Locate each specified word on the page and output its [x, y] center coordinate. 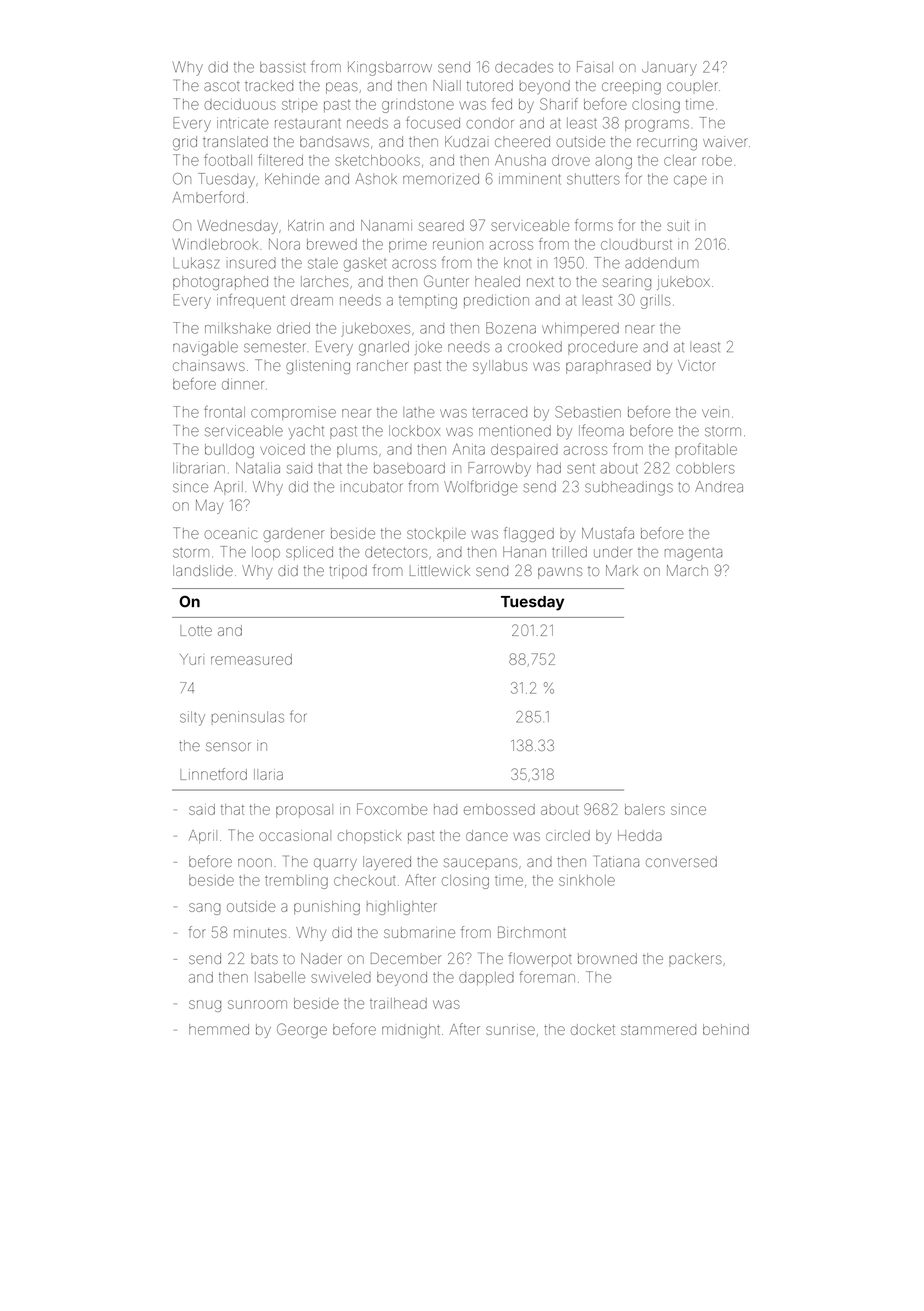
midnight [411, 1031]
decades [524, 67]
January [669, 69]
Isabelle [280, 977]
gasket [365, 264]
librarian [199, 468]
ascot [222, 86]
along [613, 162]
